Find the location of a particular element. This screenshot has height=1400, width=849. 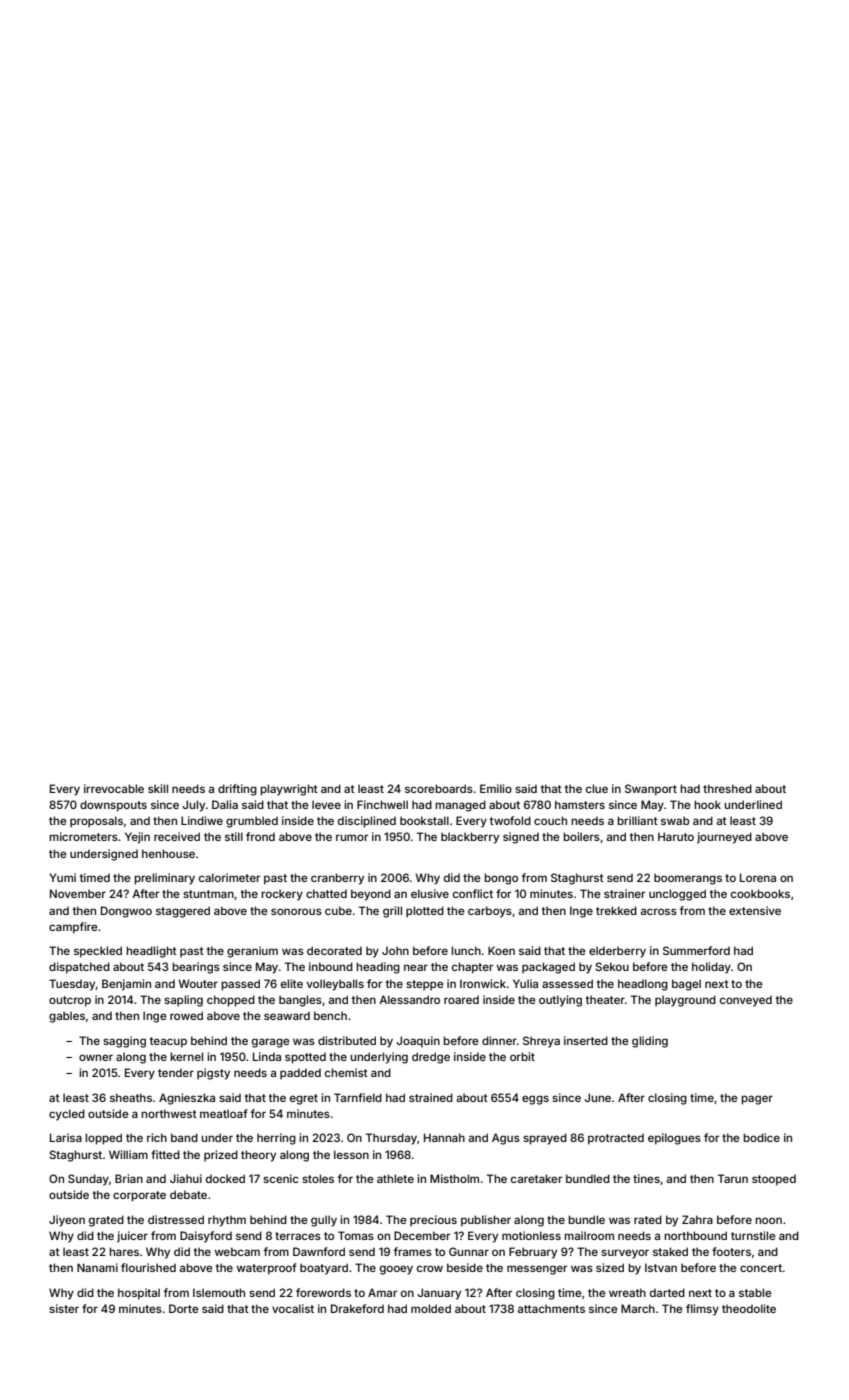

stooped is located at coordinates (774, 1180).
